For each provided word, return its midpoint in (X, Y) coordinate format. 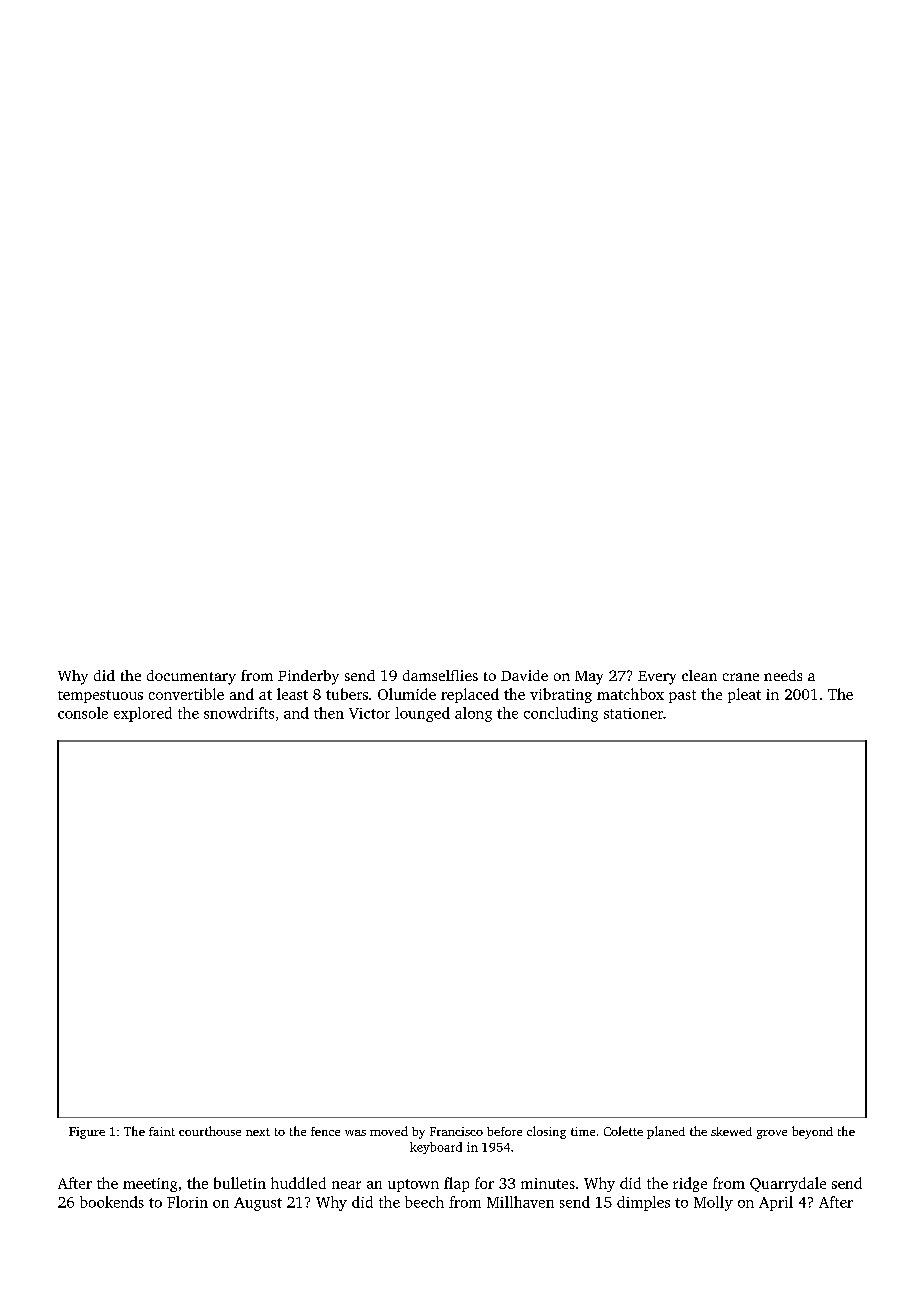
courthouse (210, 1131)
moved (389, 1131)
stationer (633, 713)
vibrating (561, 695)
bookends (112, 1202)
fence (325, 1131)
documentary (191, 677)
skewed (731, 1131)
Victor (369, 713)
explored (143, 714)
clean (699, 675)
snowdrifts (239, 713)
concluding (561, 714)
